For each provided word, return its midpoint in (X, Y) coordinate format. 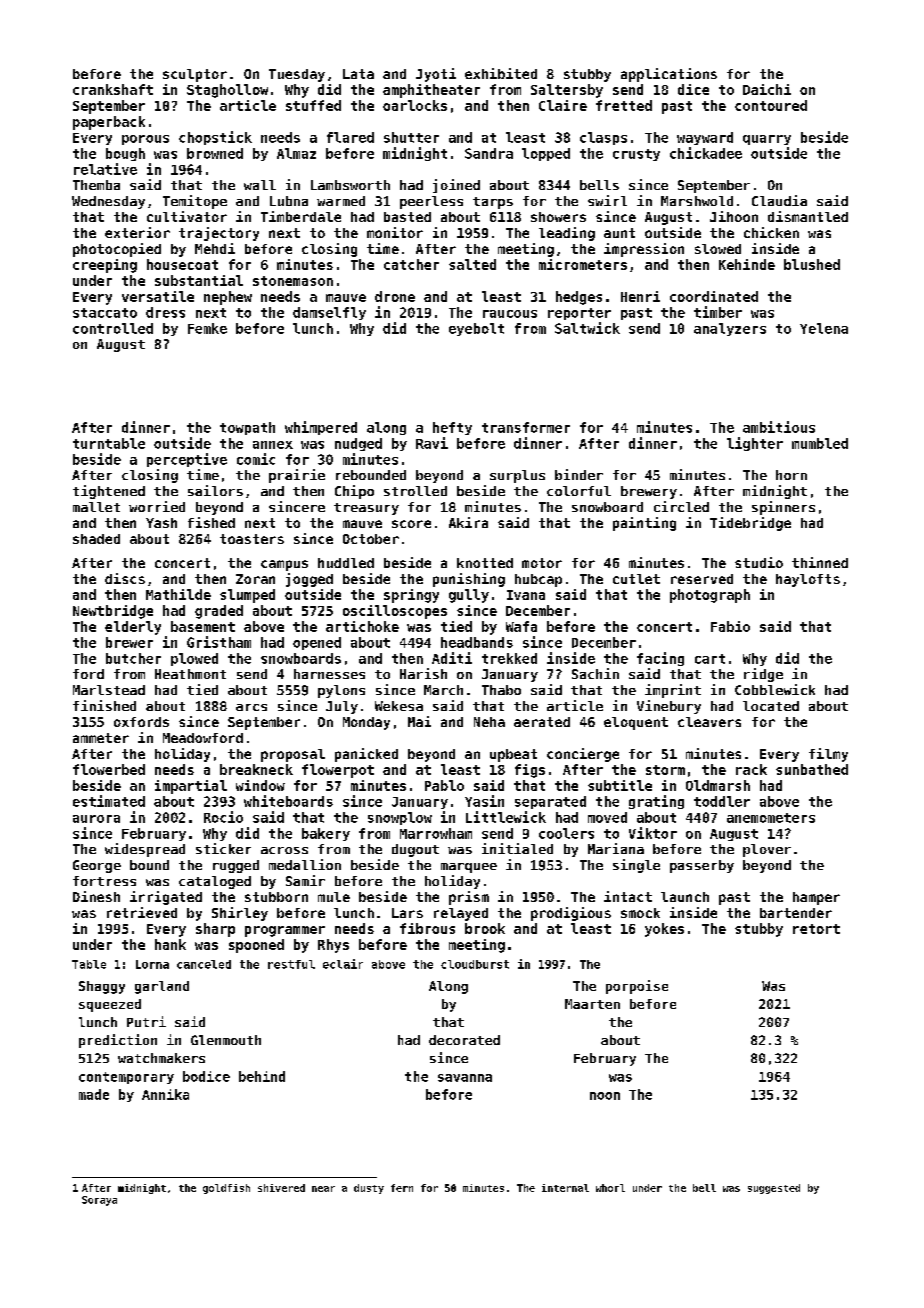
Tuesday (297, 75)
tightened (109, 492)
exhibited (501, 73)
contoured (771, 105)
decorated (464, 1040)
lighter (755, 444)
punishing (469, 580)
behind (262, 1076)
